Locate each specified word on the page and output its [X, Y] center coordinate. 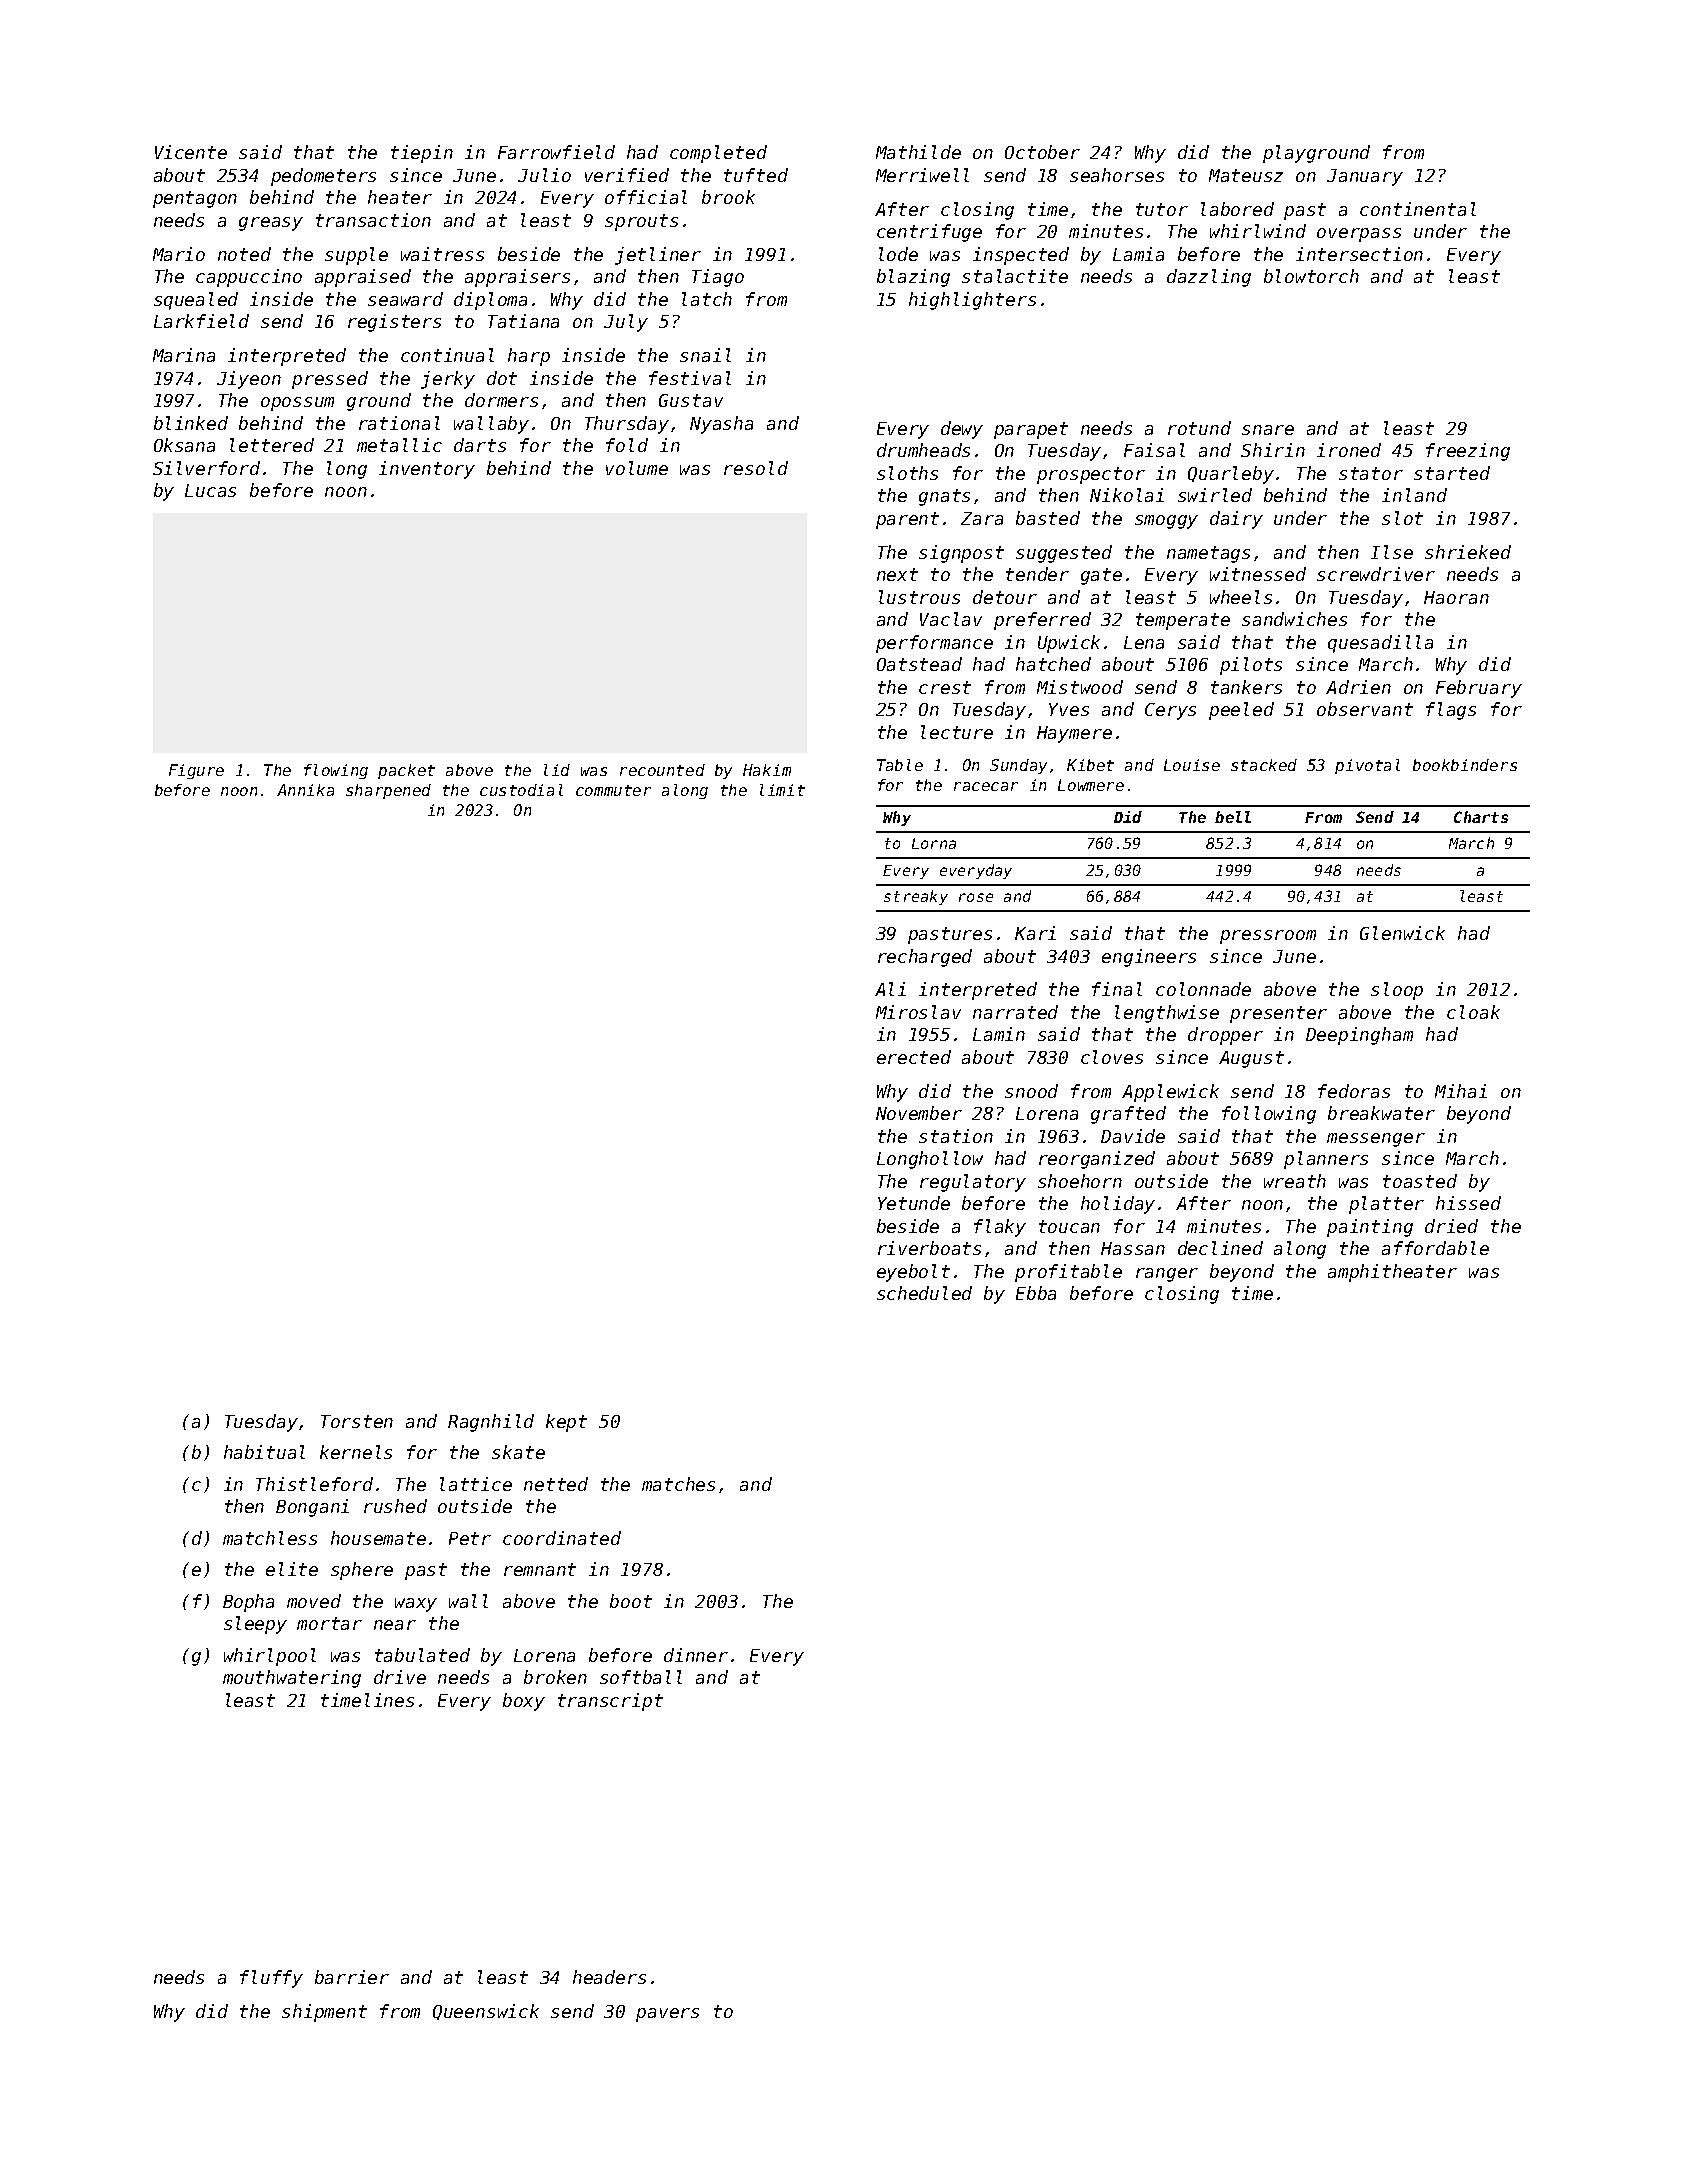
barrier [352, 1977]
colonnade [1203, 989]
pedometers [323, 177]
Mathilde [918, 152]
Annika [305, 790]
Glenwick [1402, 933]
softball [641, 1677]
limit [782, 790]
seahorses [1117, 175]
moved [314, 1601]
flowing [336, 771]
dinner [696, 1655]
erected [914, 1057]
